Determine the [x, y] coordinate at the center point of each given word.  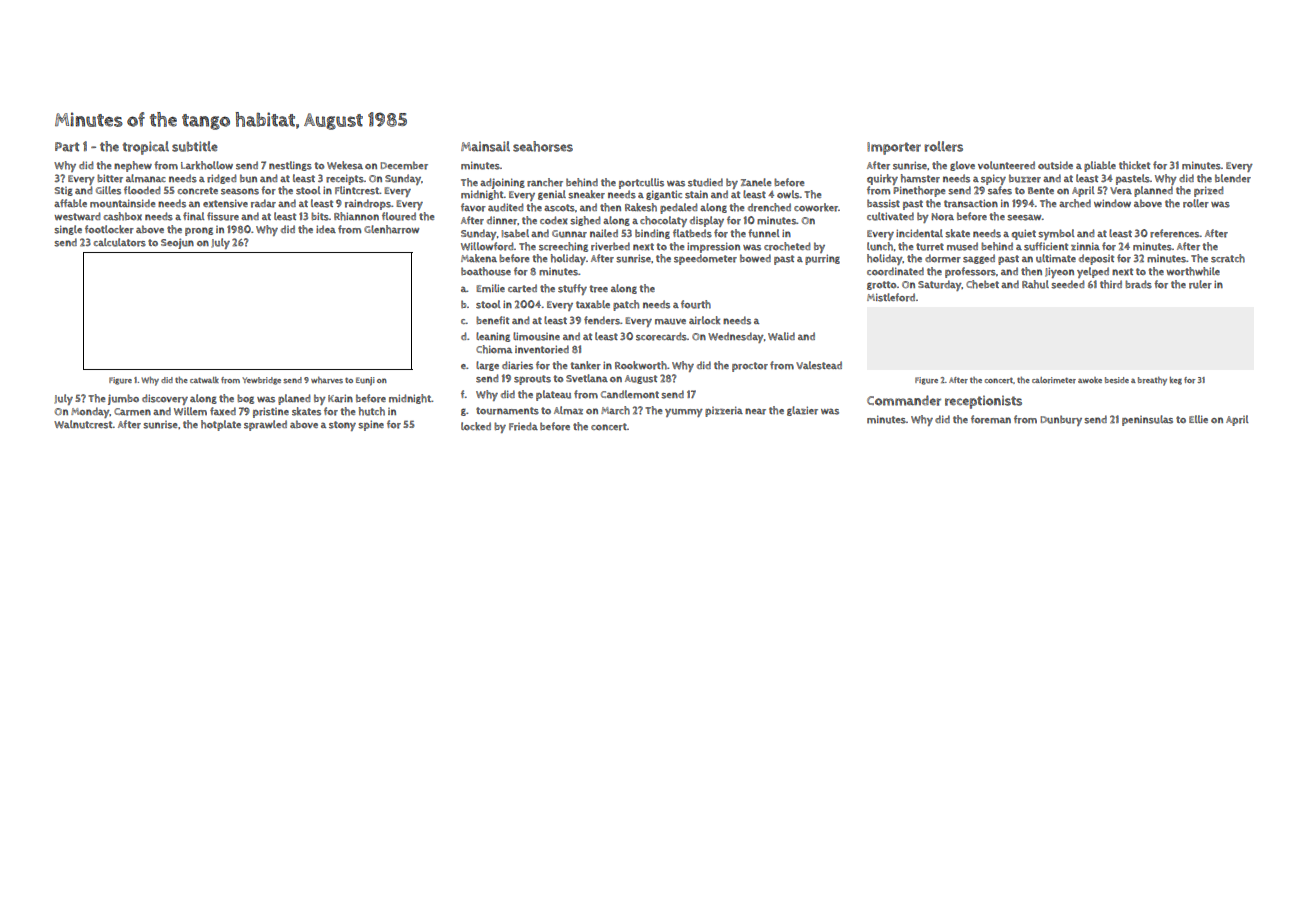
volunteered [1006, 165]
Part [67, 147]
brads [1138, 284]
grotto [882, 285]
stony [342, 426]
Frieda [523, 426]
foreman [991, 419]
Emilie [490, 288]
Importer [894, 148]
